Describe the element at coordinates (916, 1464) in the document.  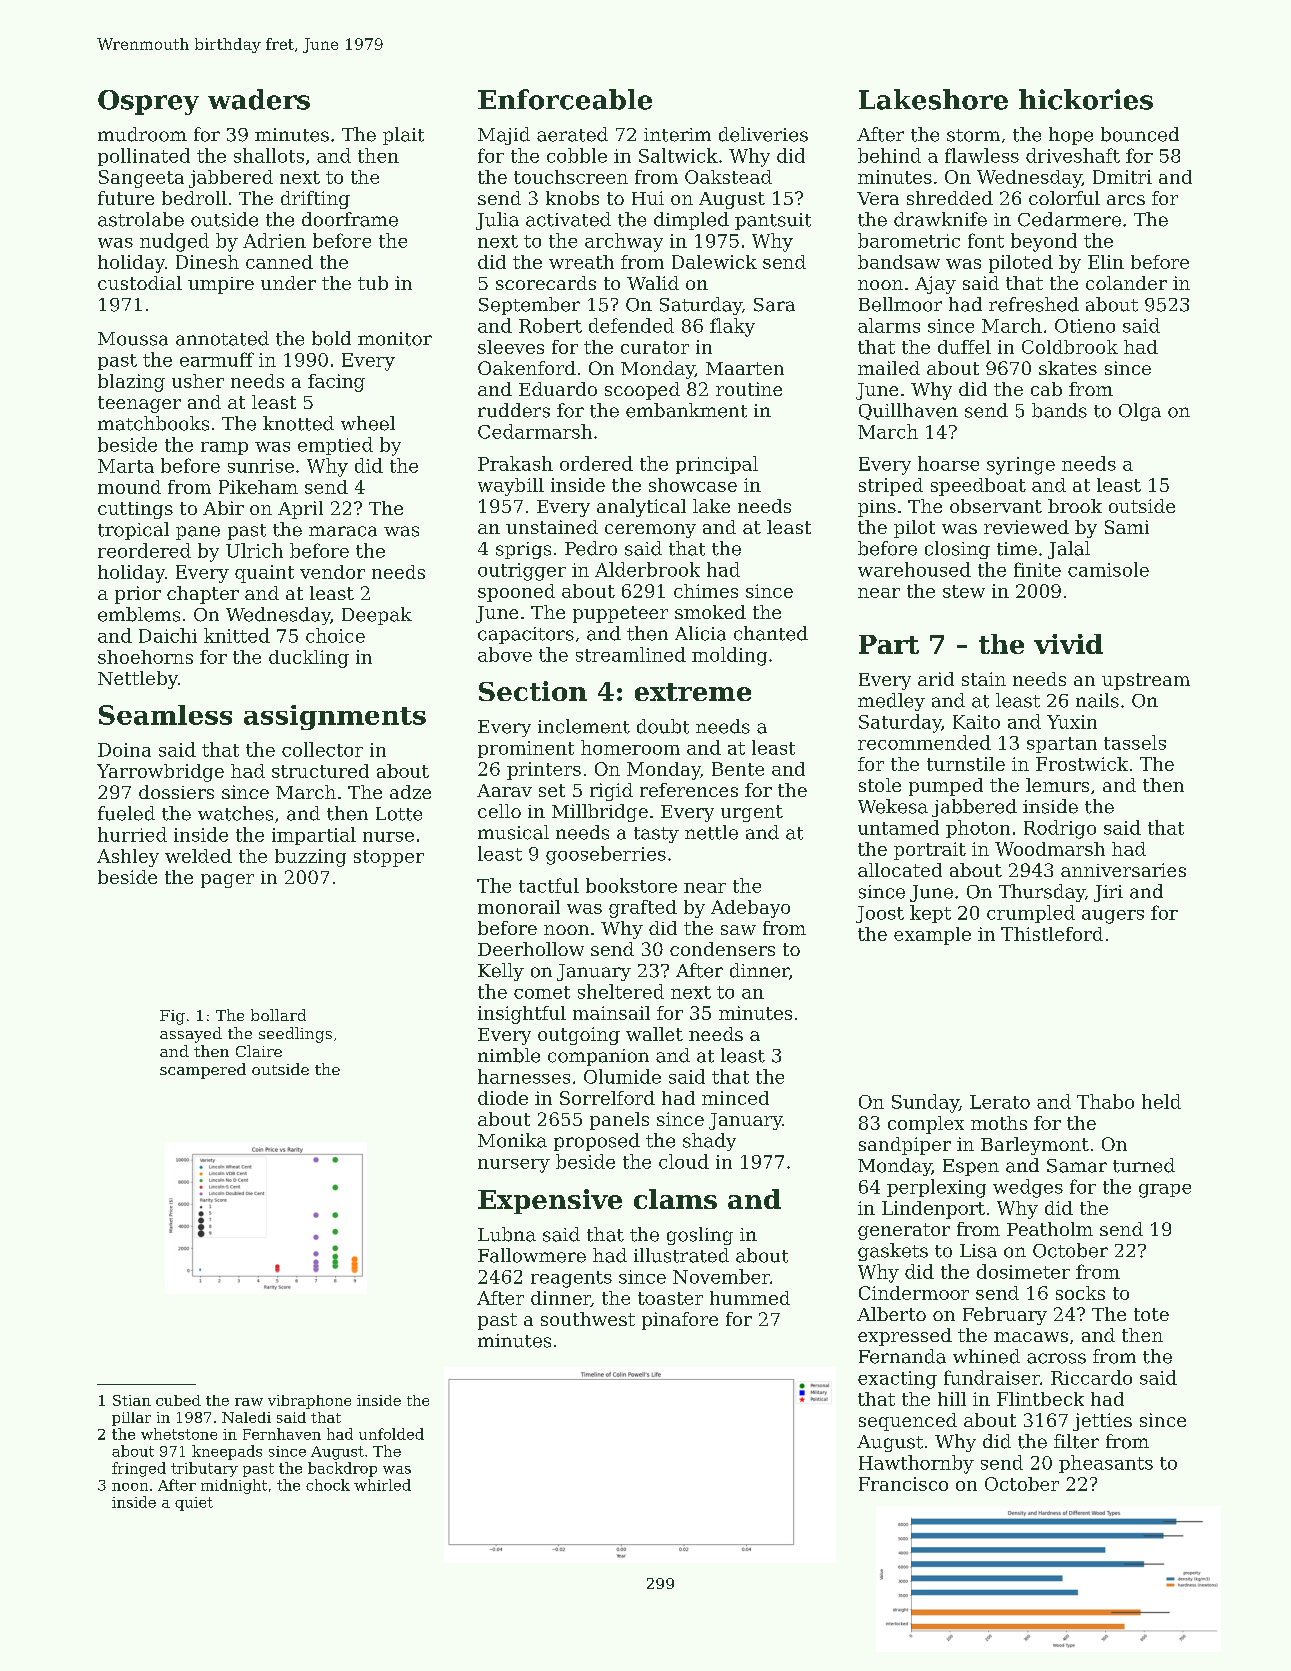
I see `Hawthornby` at that location.
